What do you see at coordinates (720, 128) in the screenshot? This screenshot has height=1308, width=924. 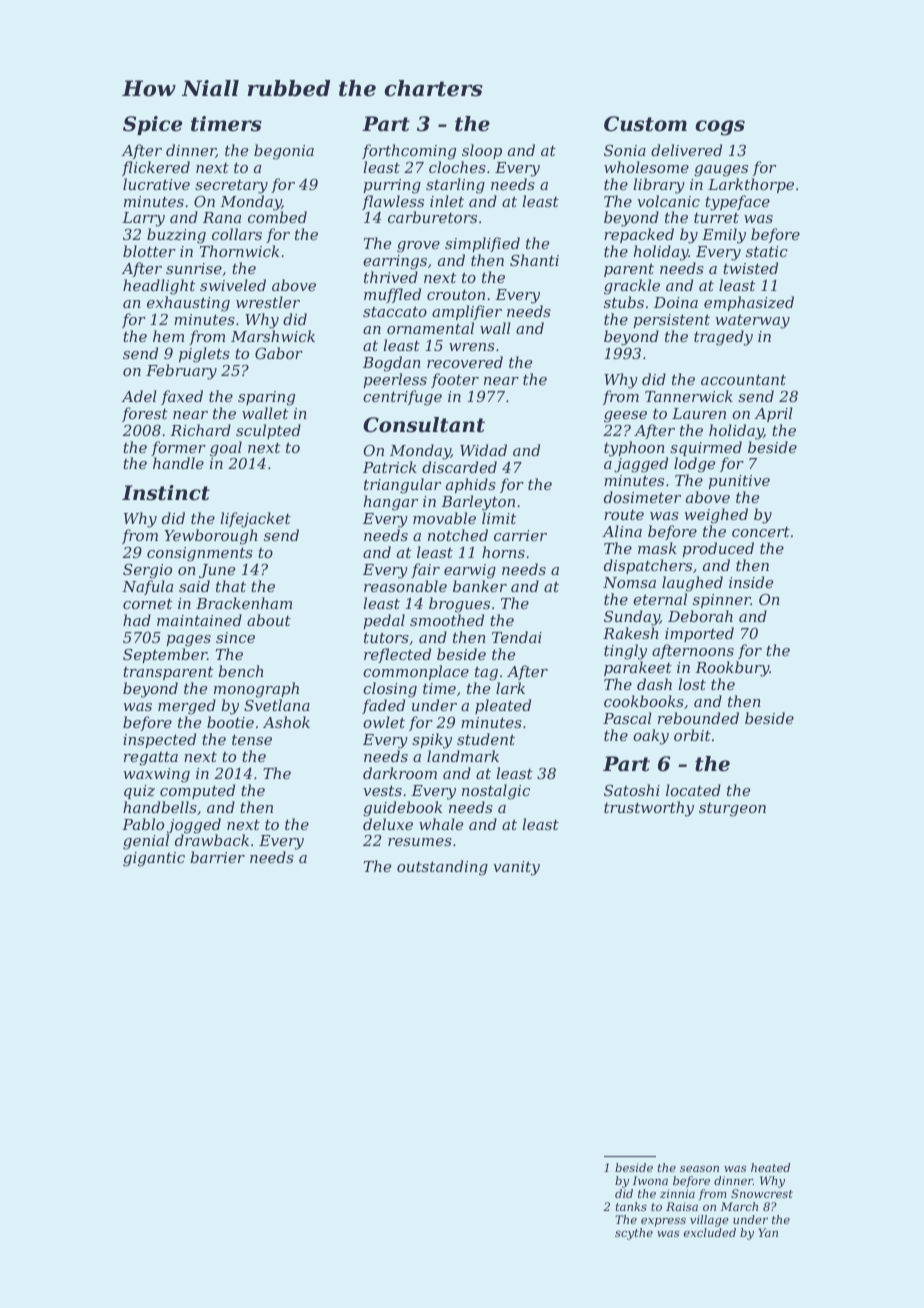 I see `cogs` at bounding box center [720, 128].
